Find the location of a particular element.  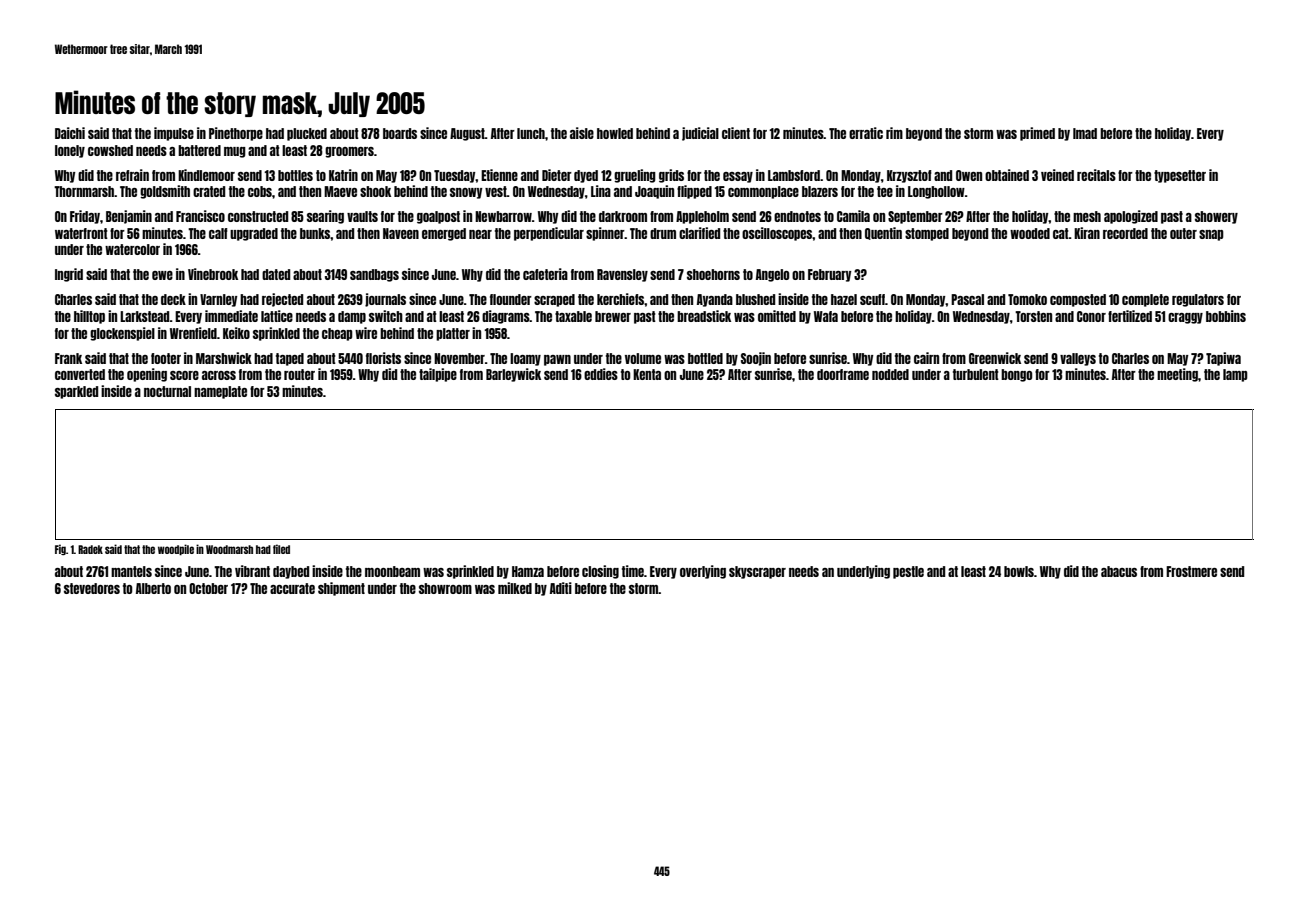

Frostmere is located at coordinates (1191, 571).
